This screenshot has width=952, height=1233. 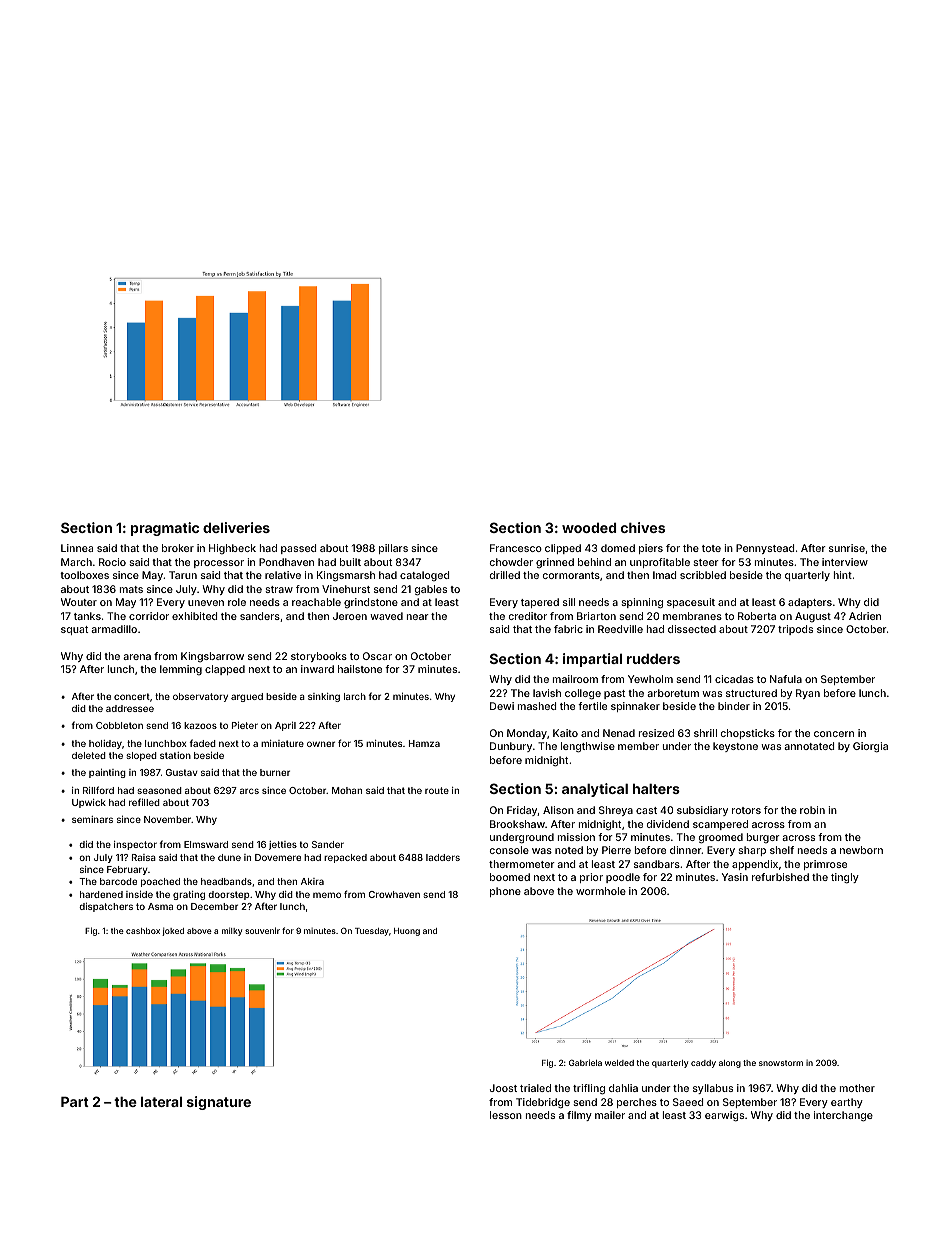 What do you see at coordinates (160, 882) in the screenshot?
I see `poached` at bounding box center [160, 882].
